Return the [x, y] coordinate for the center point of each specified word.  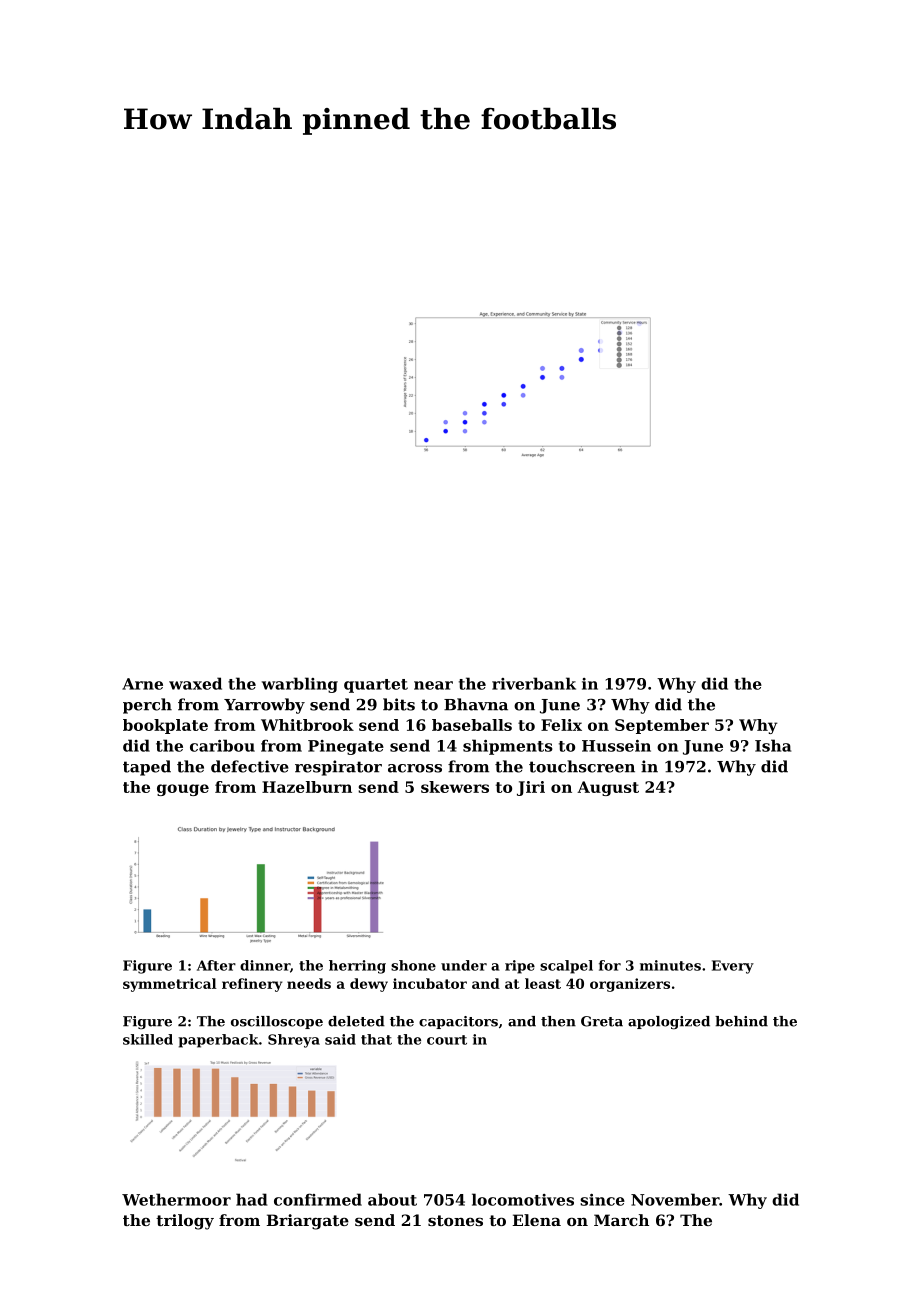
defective [250, 766]
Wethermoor [176, 1199]
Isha [773, 745]
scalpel [566, 967]
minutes [670, 965]
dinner [265, 965]
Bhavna [476, 704]
